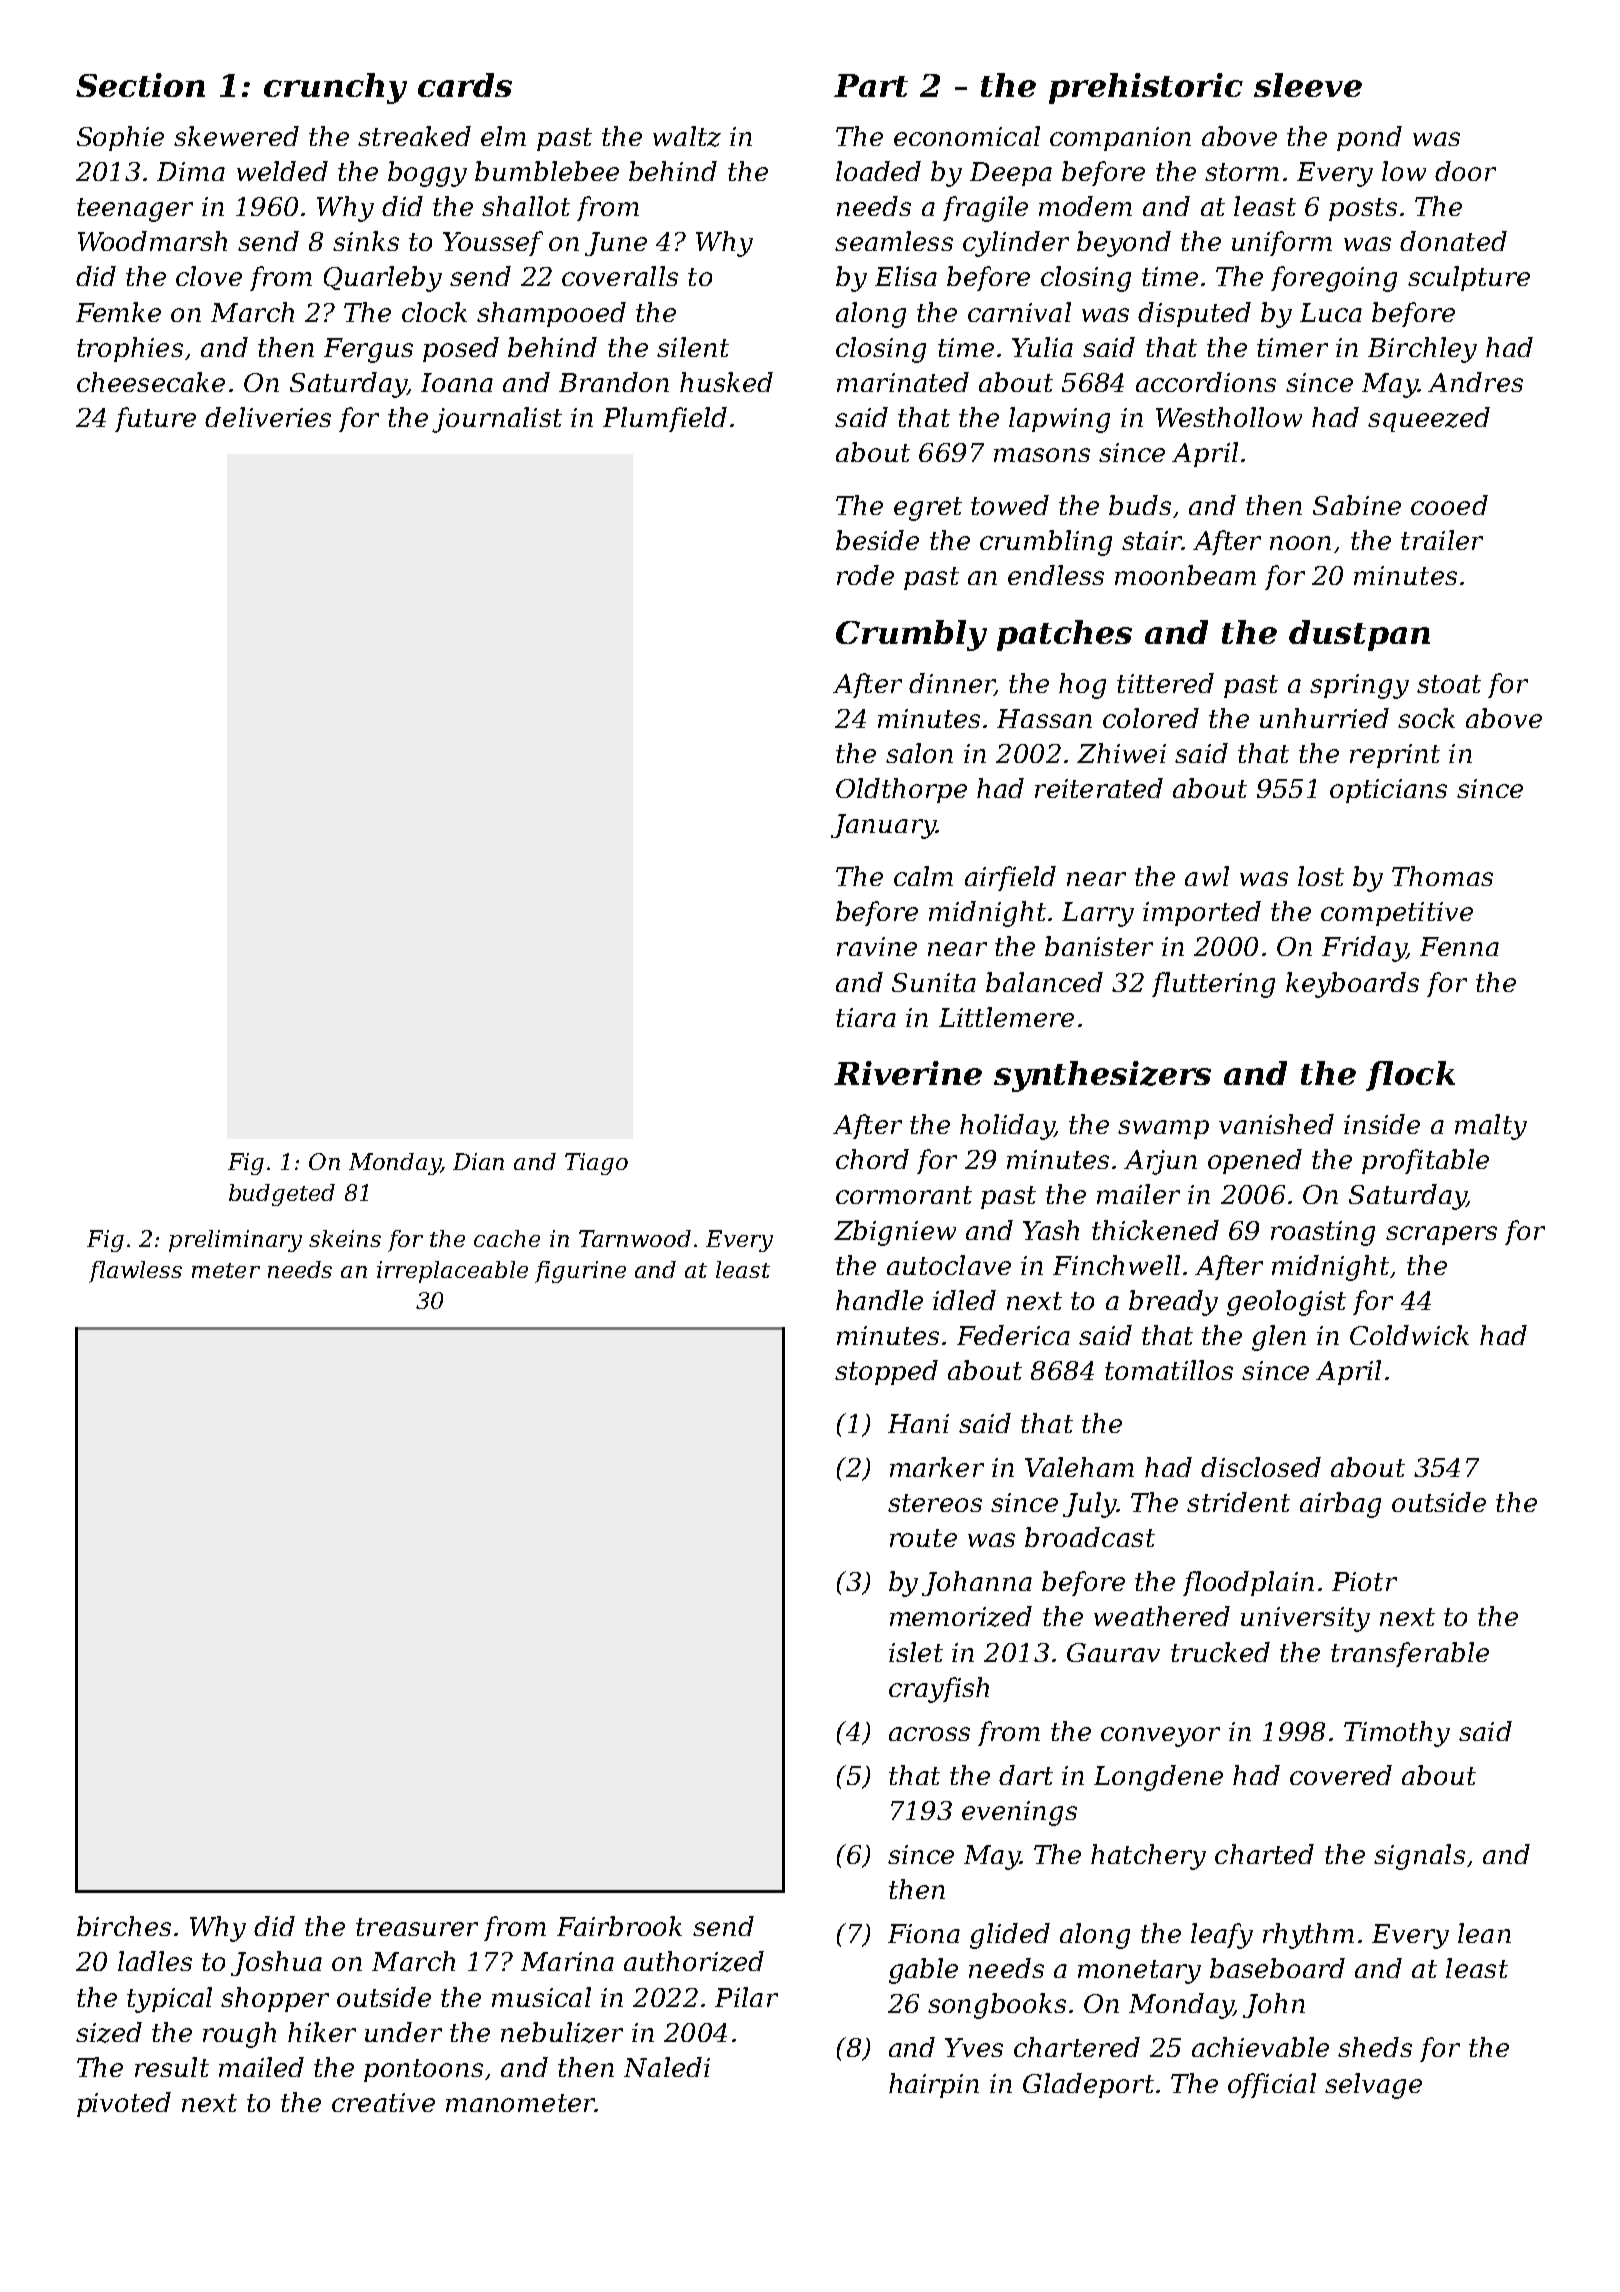 The image size is (1620, 2292). Describe the element at coordinates (1272, 2085) in the page. I see `official` at that location.
